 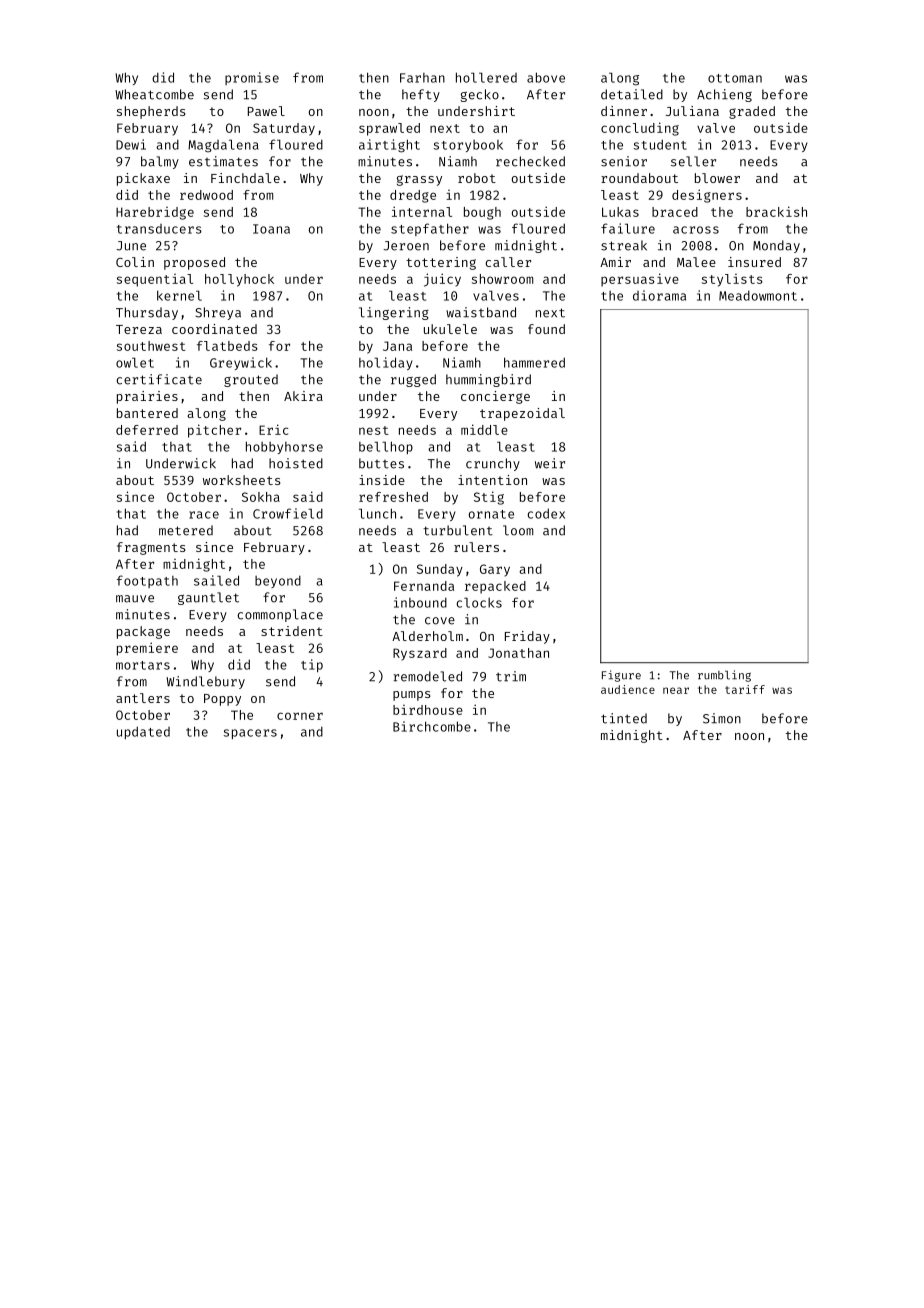 I want to click on holiday, so click(x=386, y=363).
